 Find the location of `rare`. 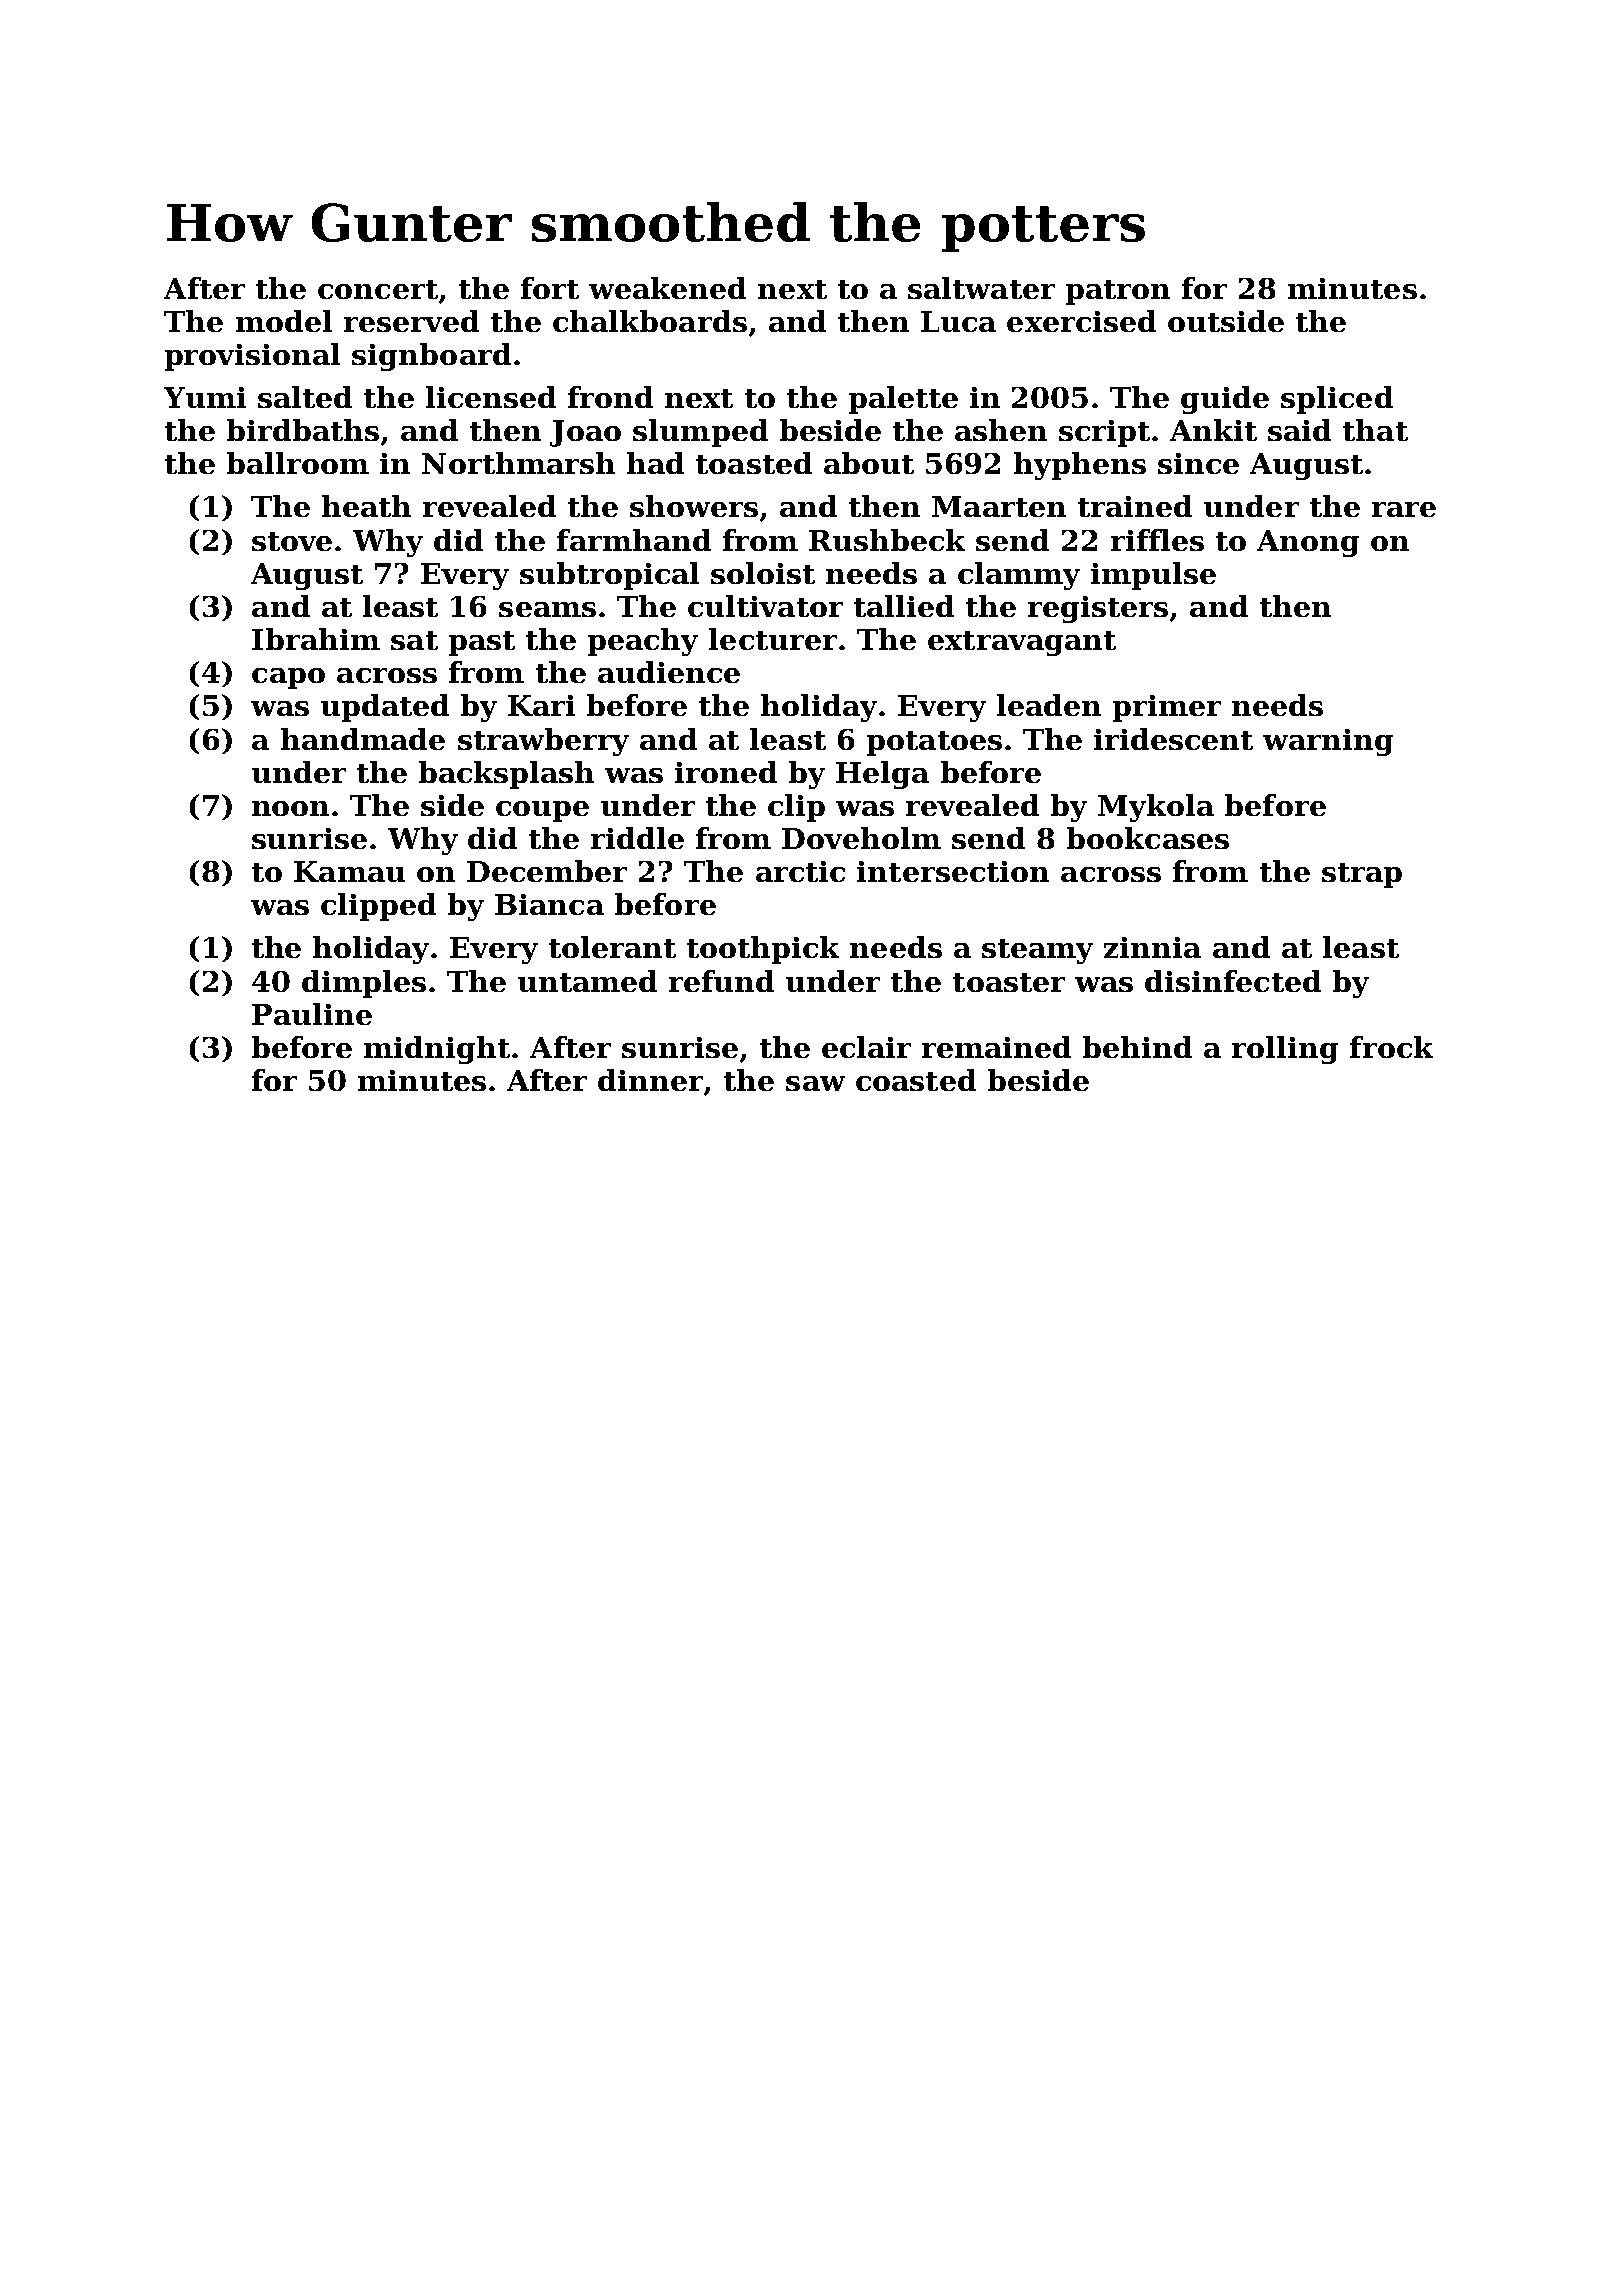

rare is located at coordinates (1404, 509).
